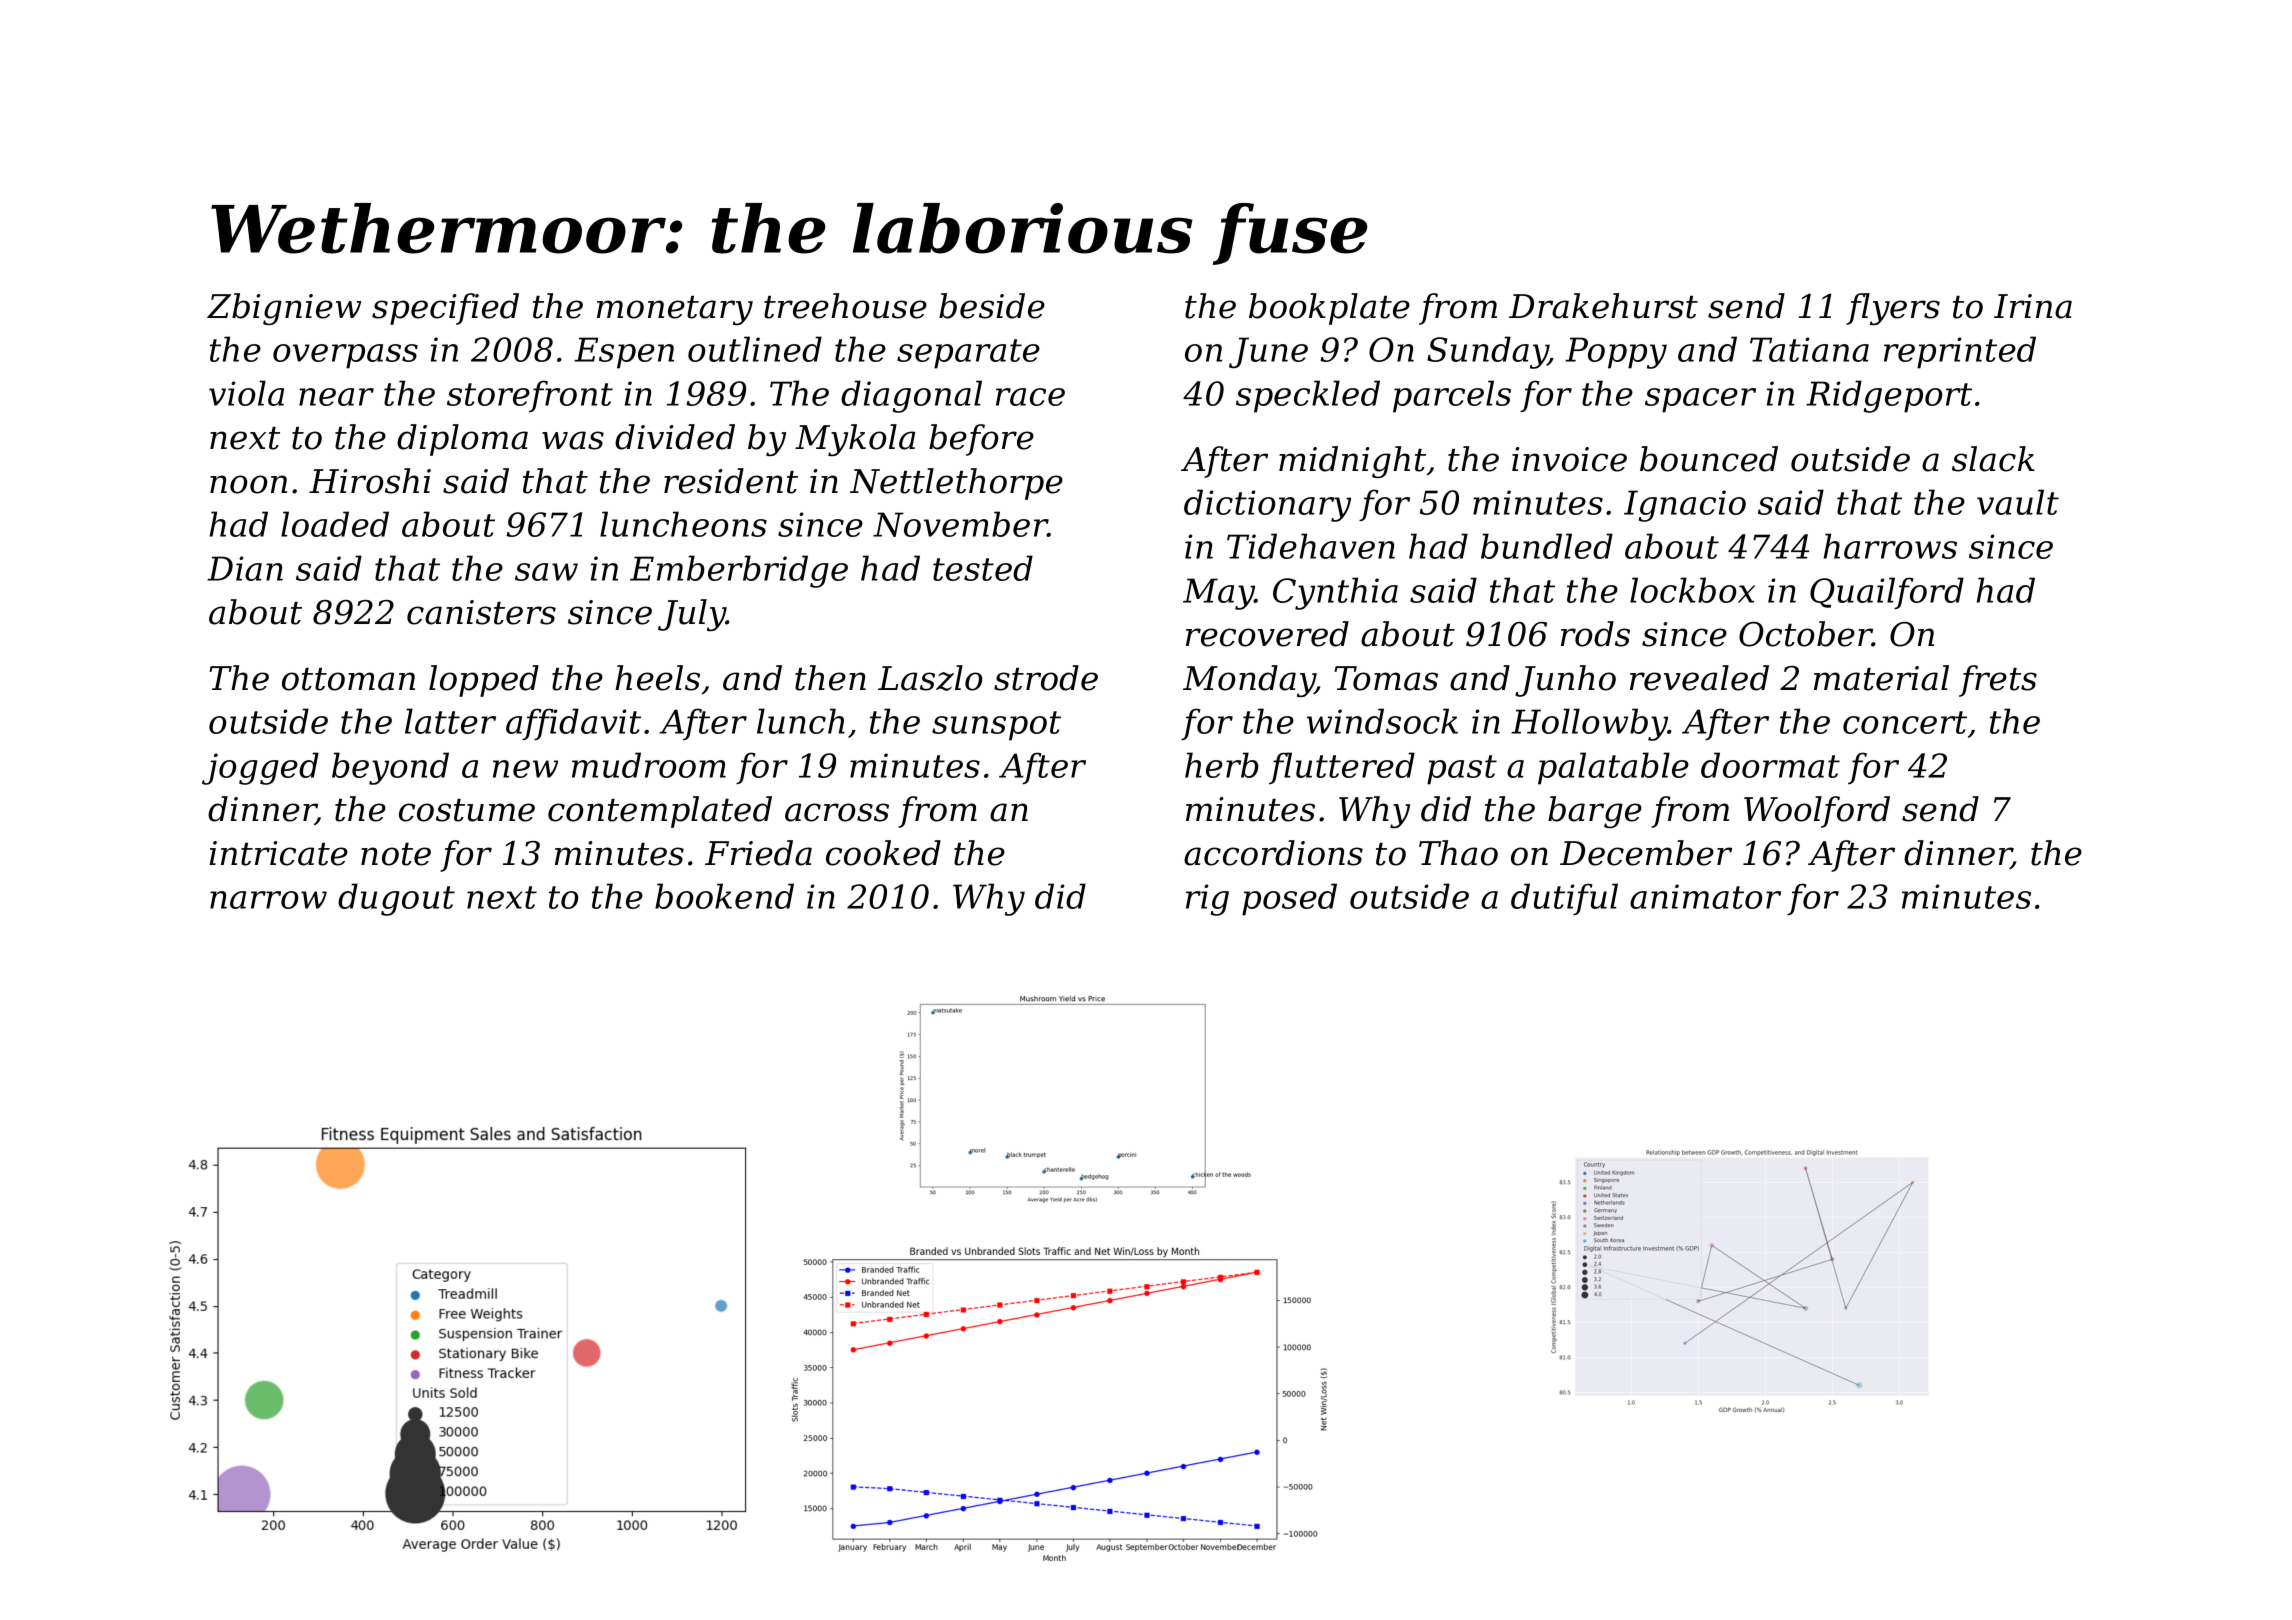  What do you see at coordinates (248, 484) in the screenshot?
I see `noon` at bounding box center [248, 484].
